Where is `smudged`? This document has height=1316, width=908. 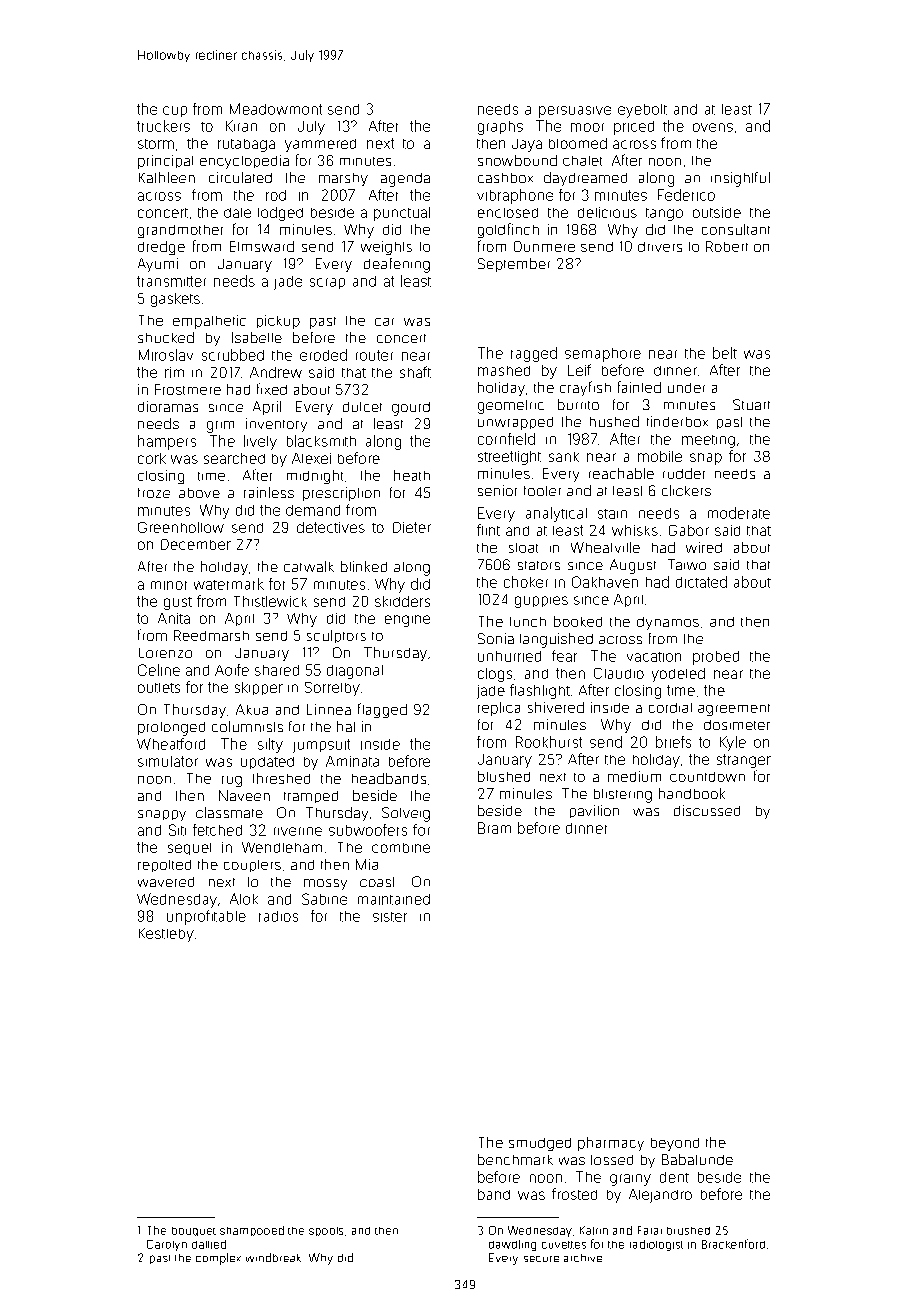 smudged is located at coordinates (540, 1144).
